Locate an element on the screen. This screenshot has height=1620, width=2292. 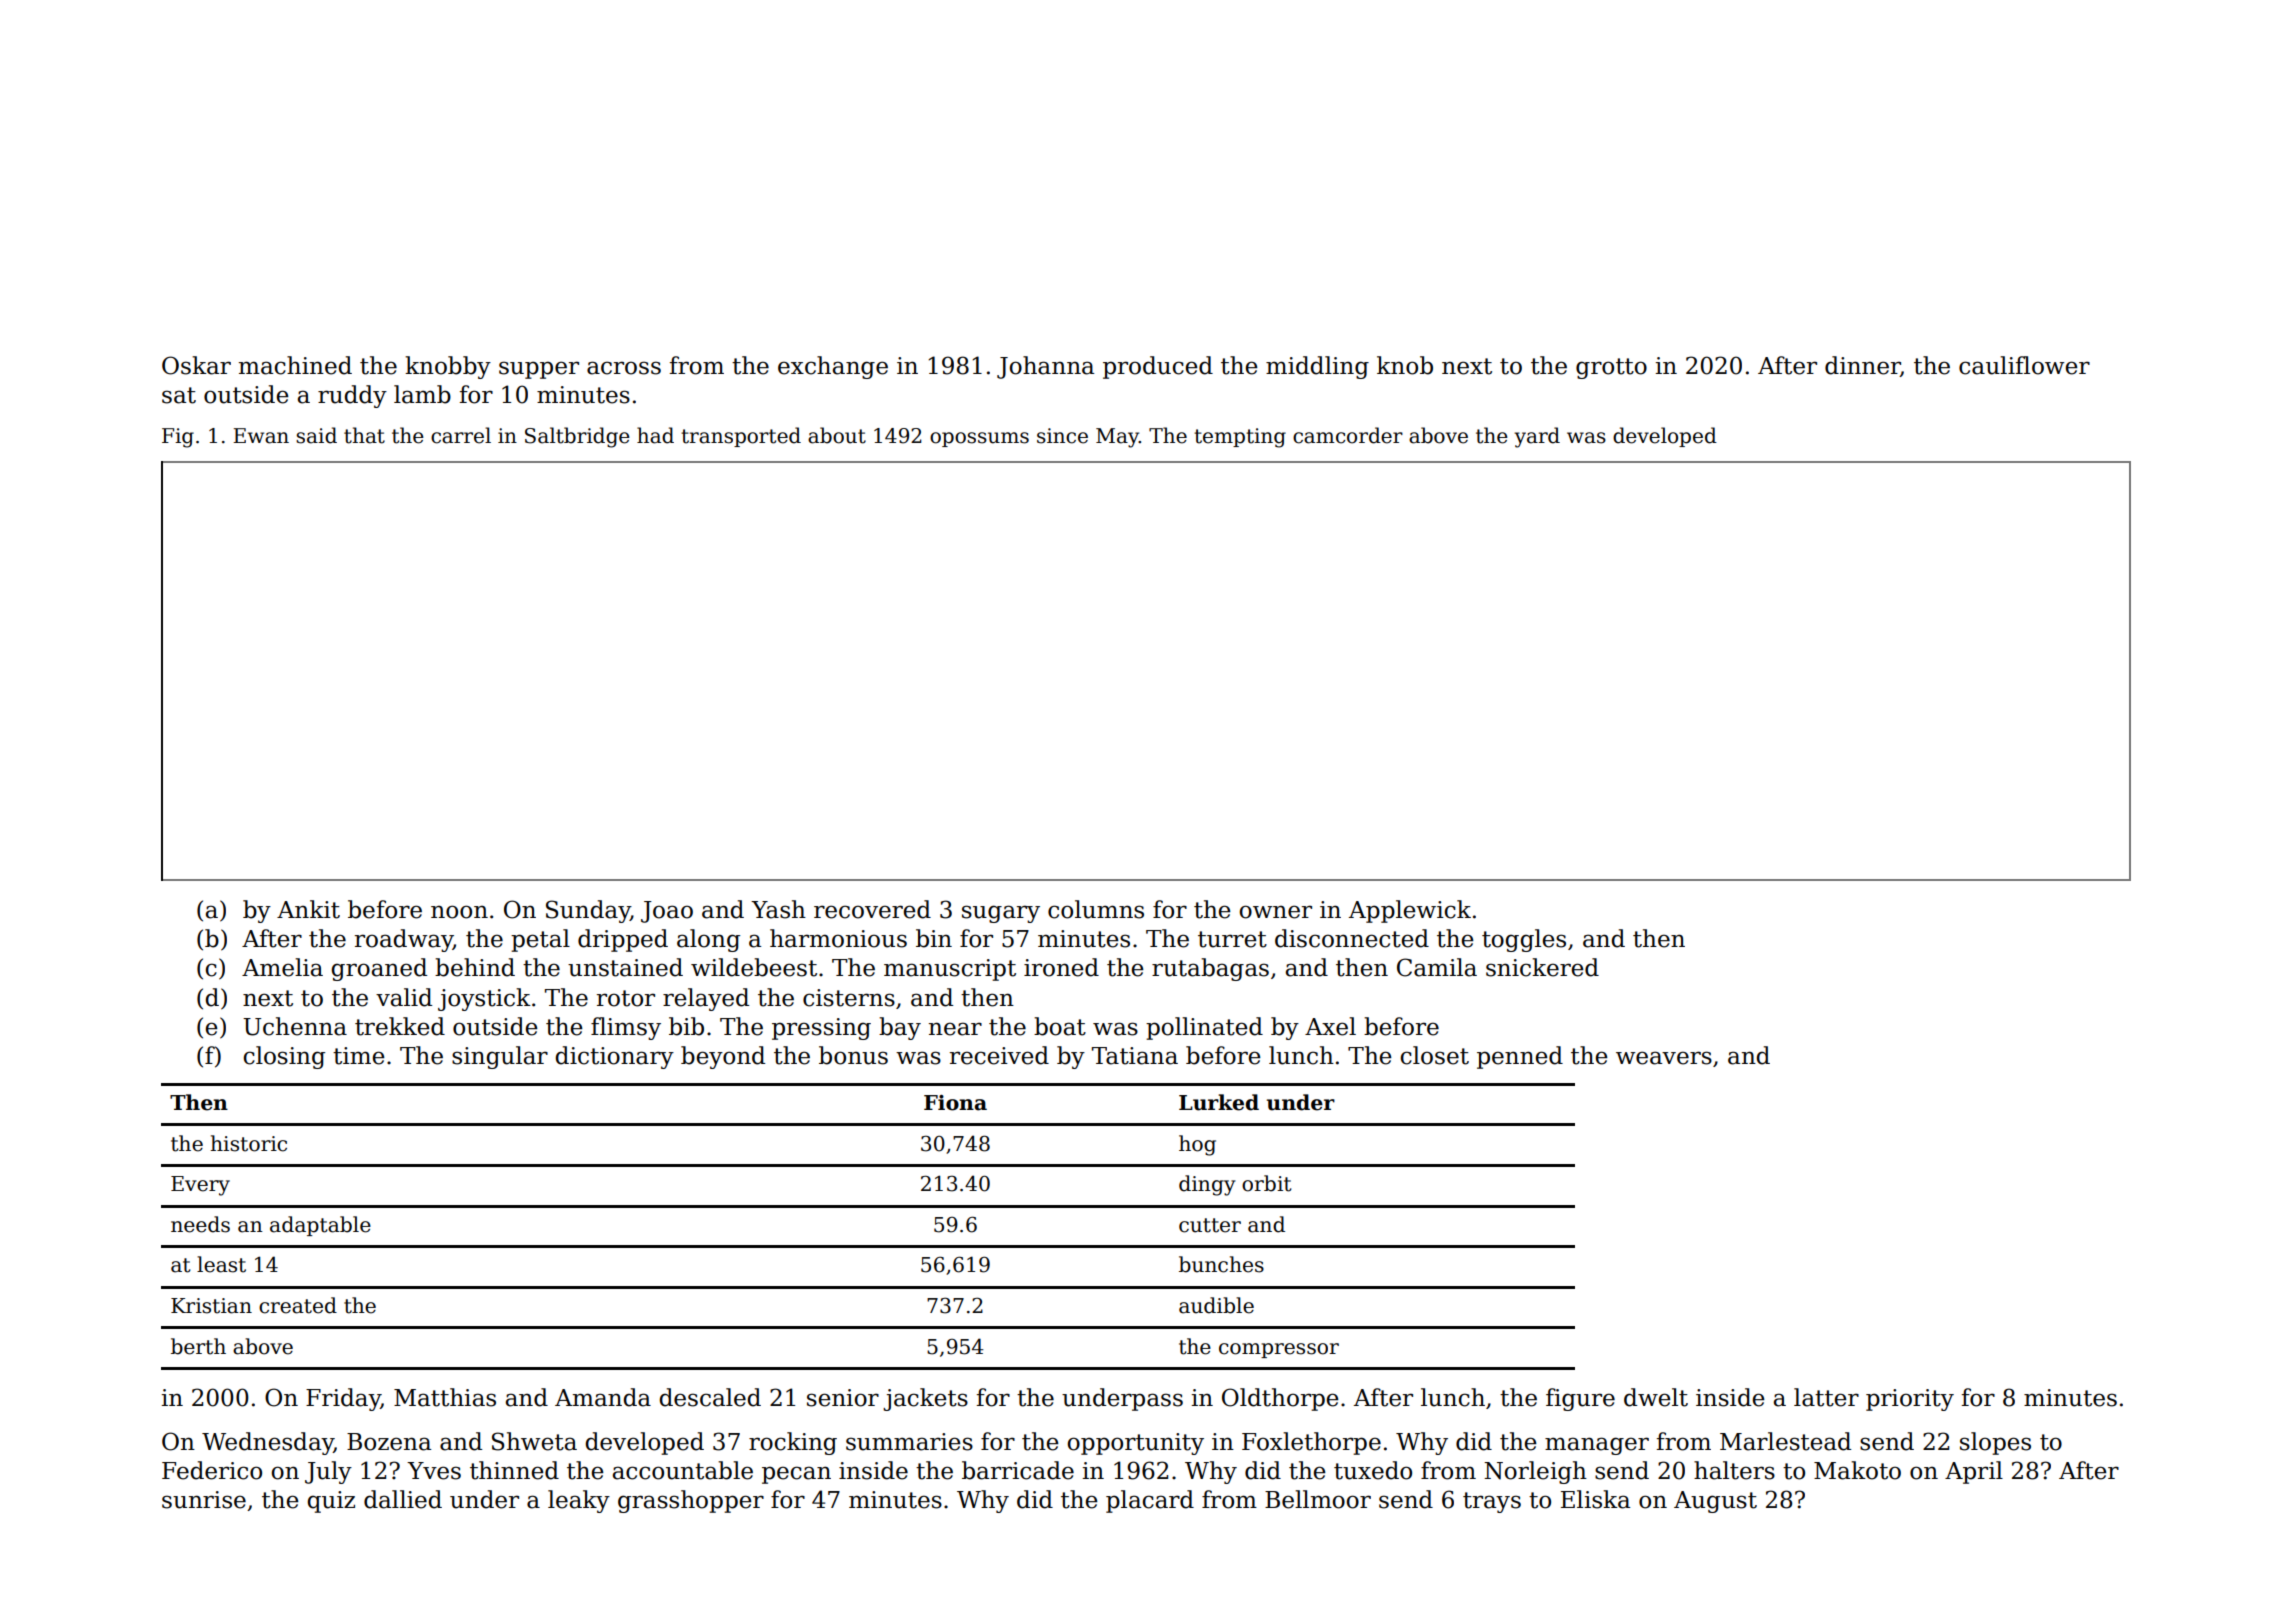
weavers is located at coordinates (1664, 1058).
